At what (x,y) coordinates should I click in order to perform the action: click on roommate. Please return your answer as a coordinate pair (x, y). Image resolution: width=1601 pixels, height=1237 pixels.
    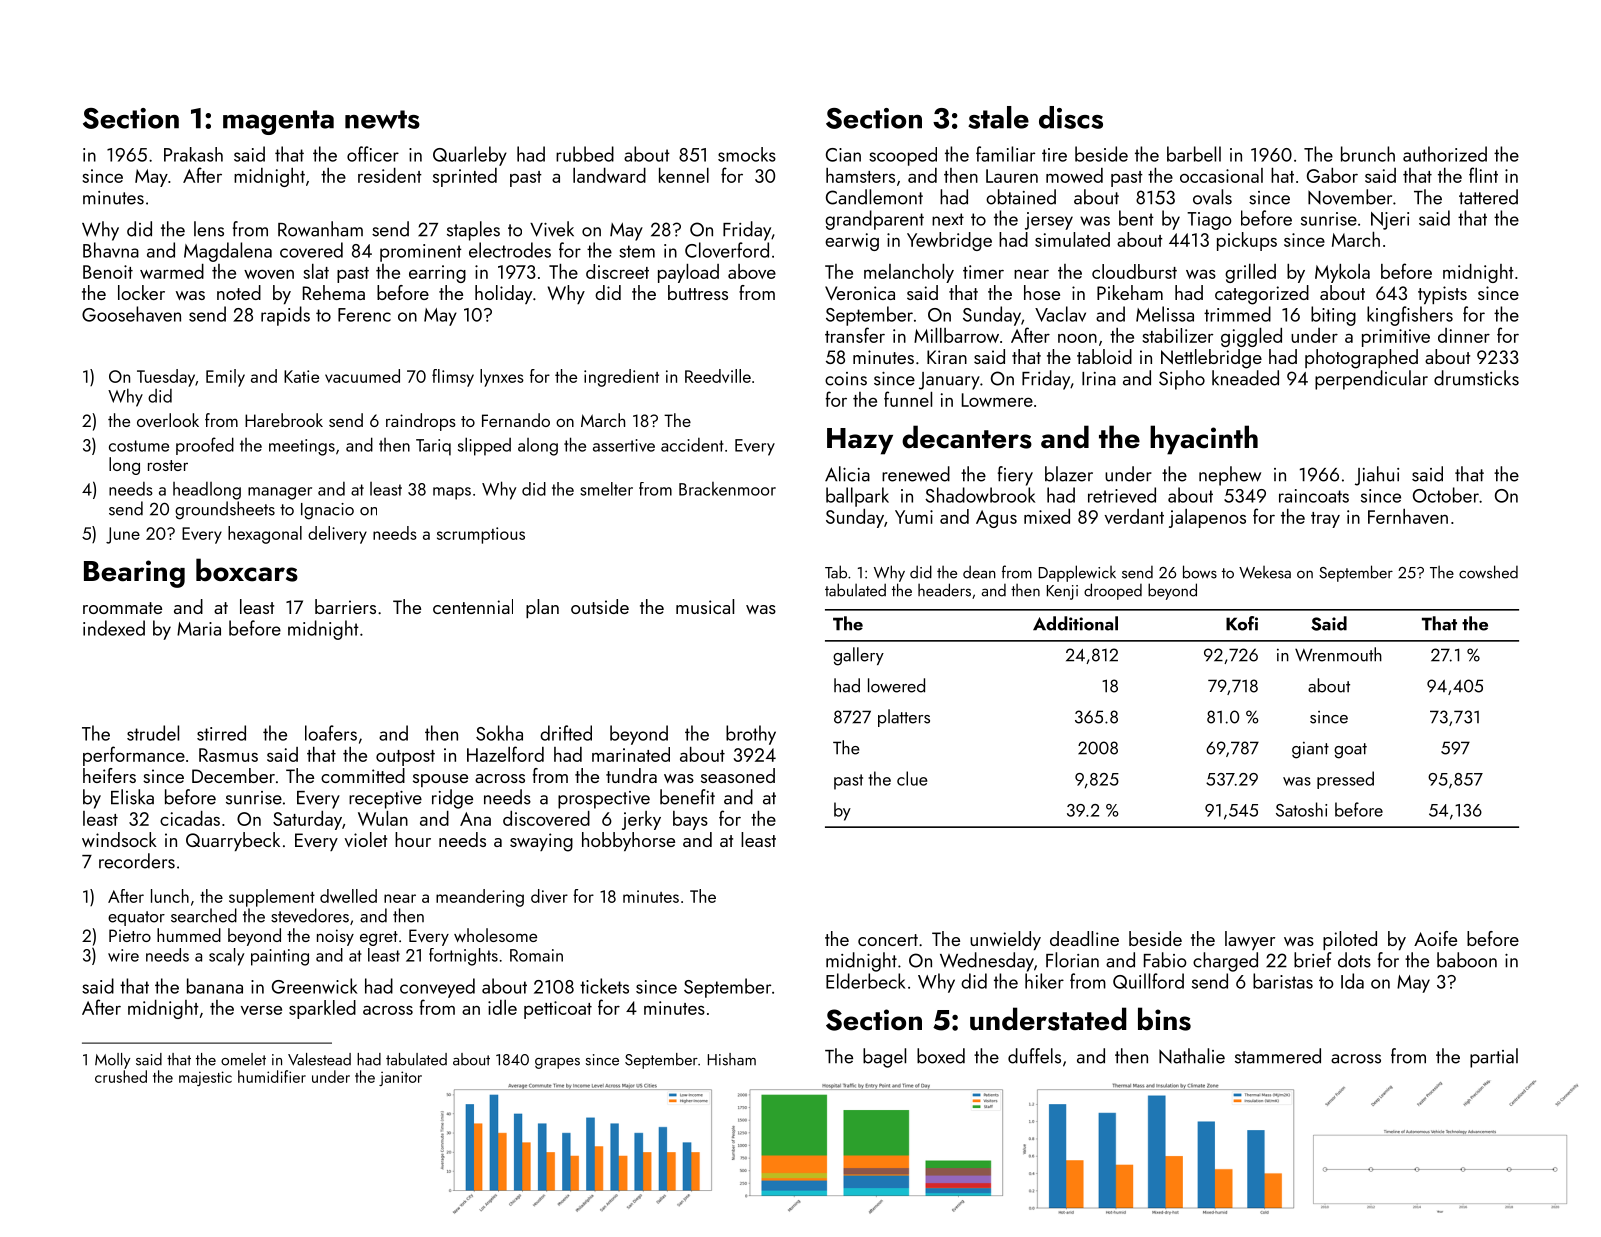
    Looking at the image, I should click on (122, 608).
